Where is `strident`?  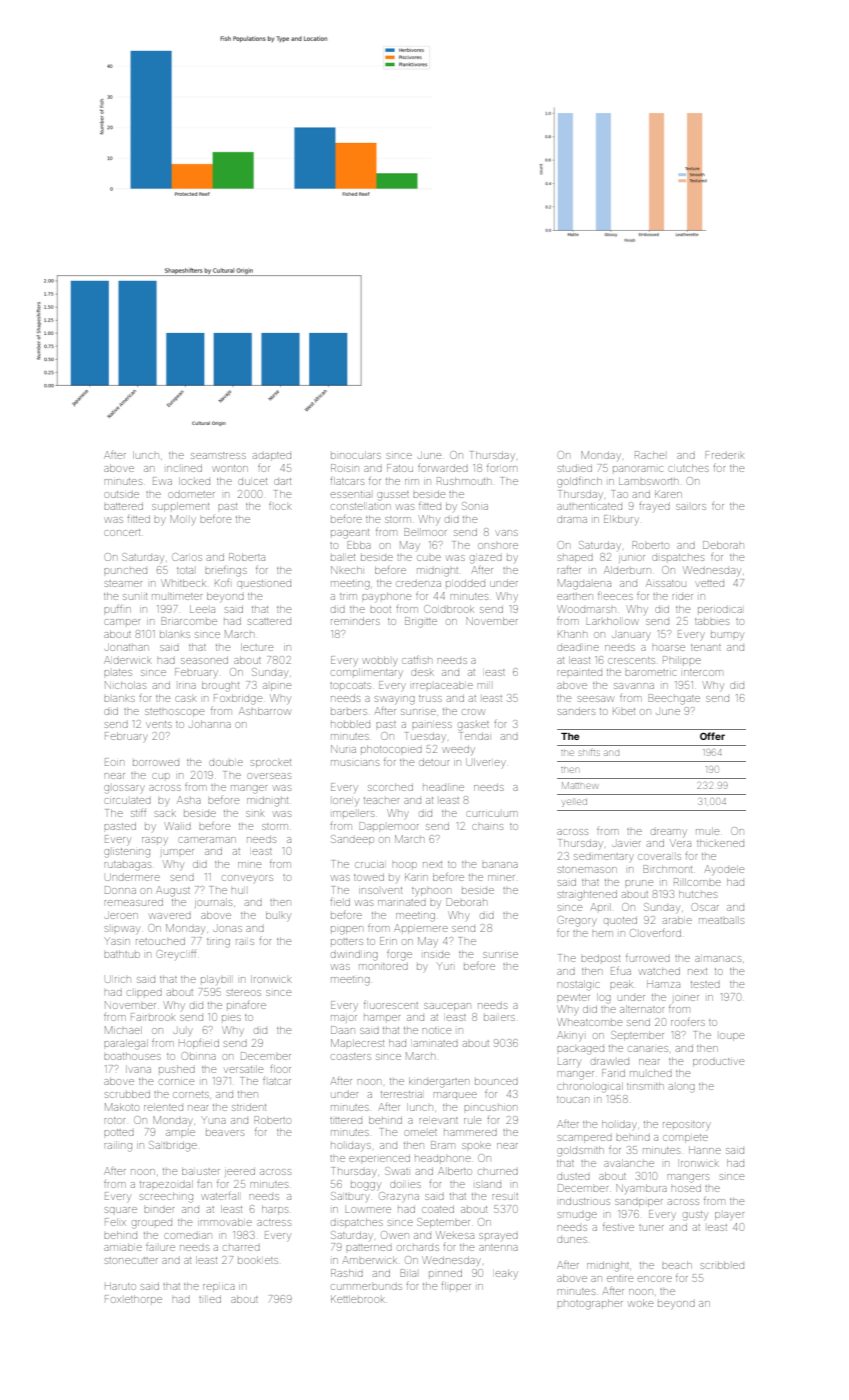
strident is located at coordinates (249, 1107).
